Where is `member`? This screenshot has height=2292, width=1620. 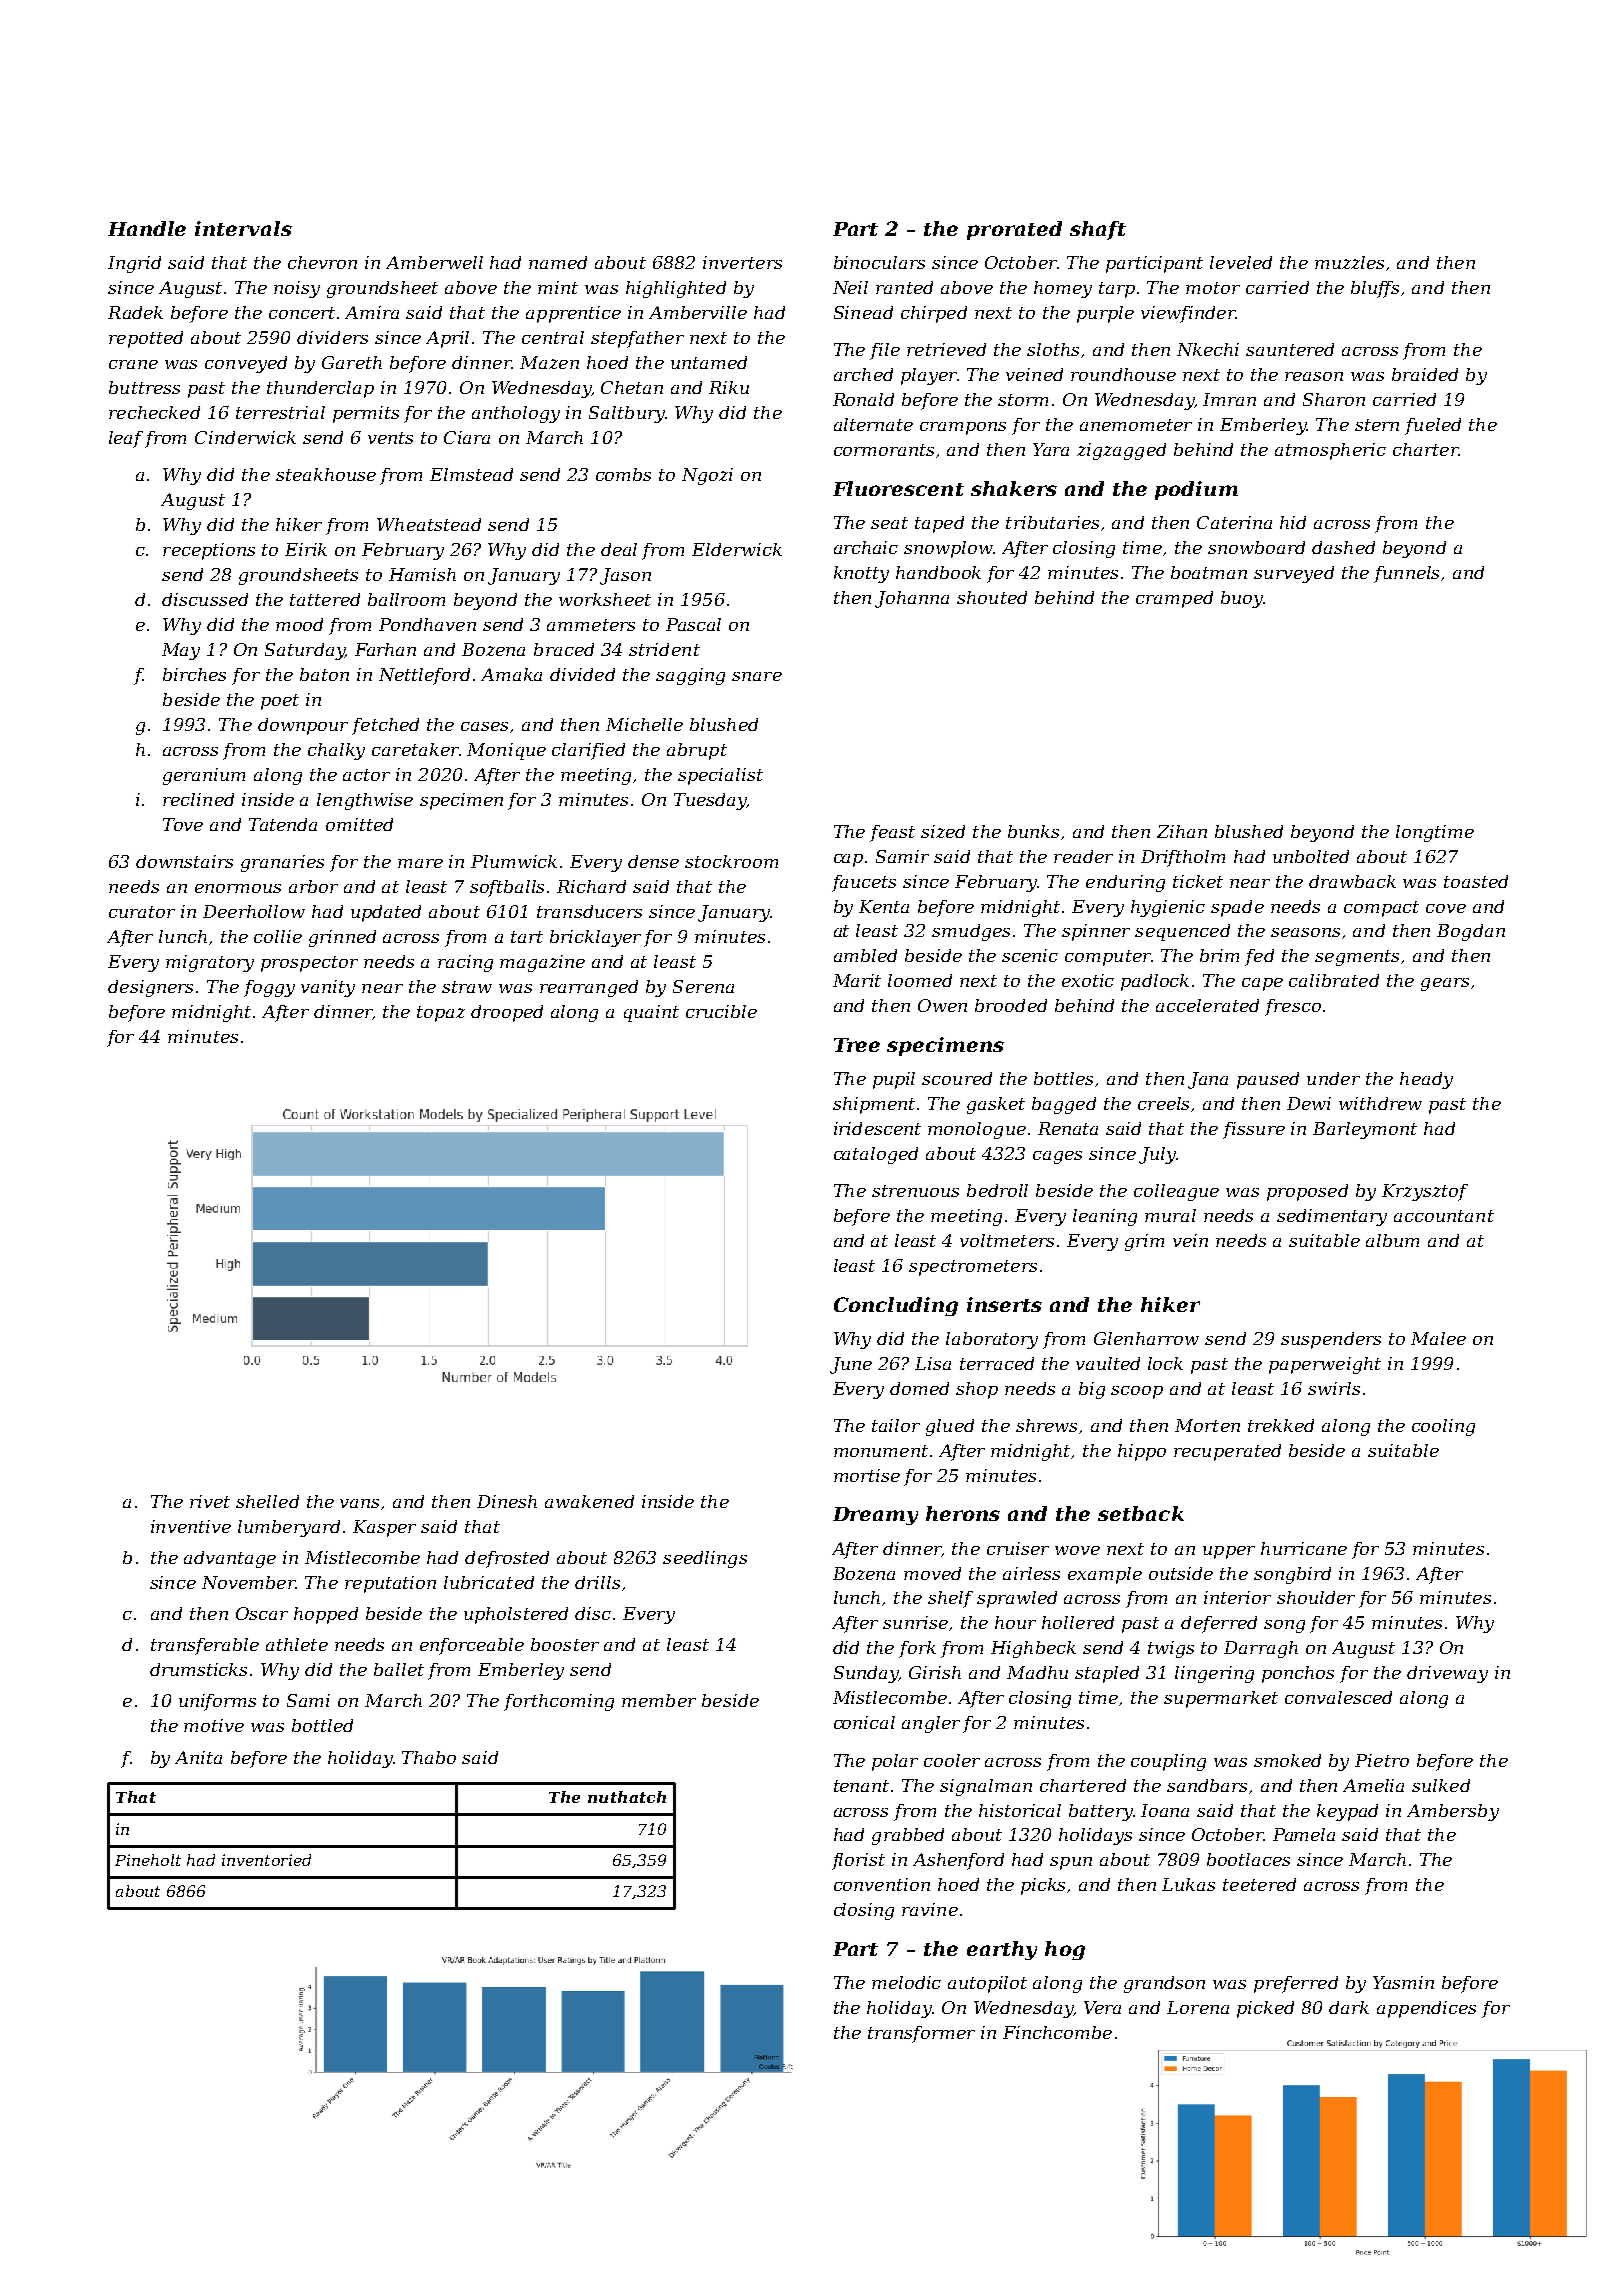
member is located at coordinates (659, 1700).
